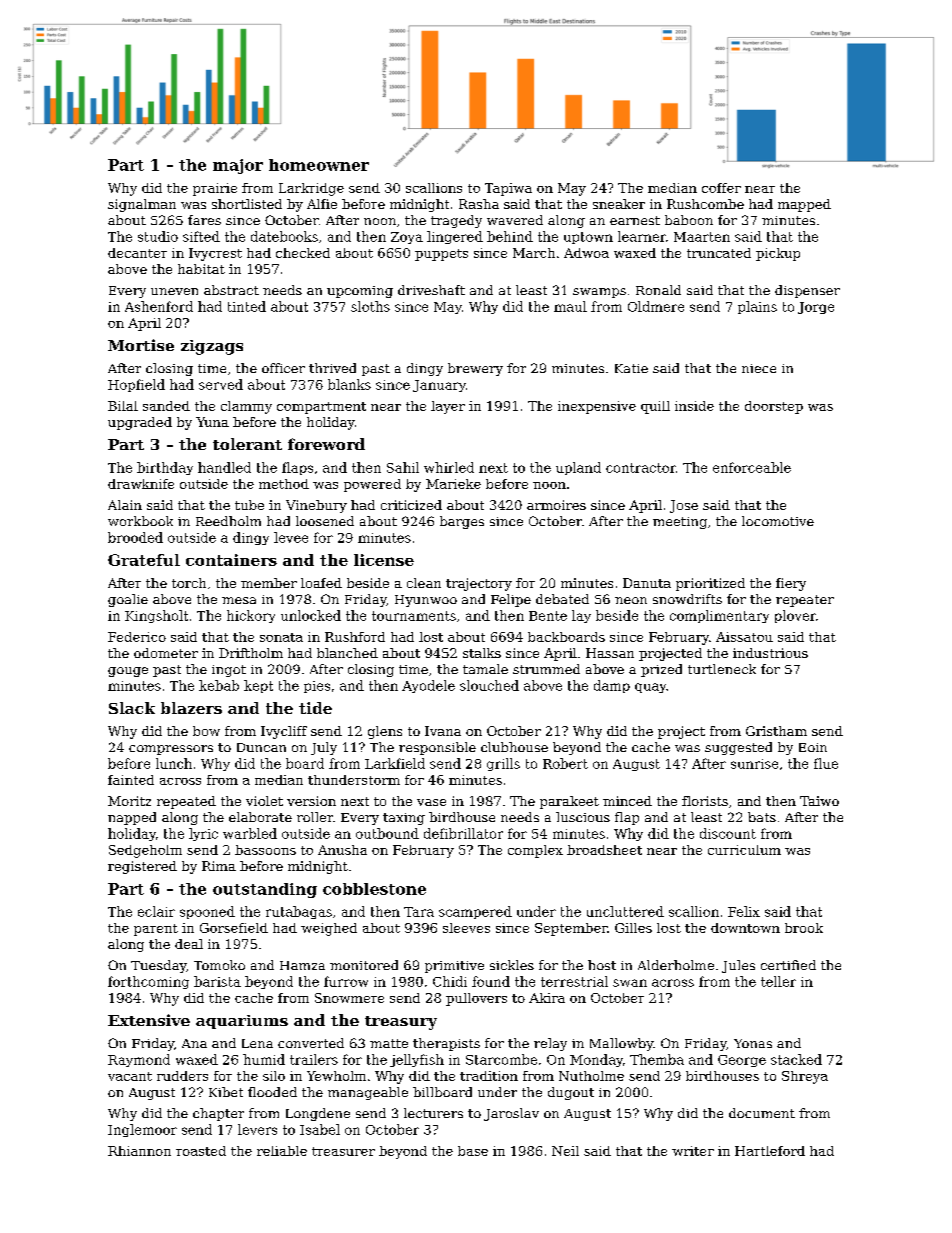 Image resolution: width=952 pixels, height=1233 pixels. What do you see at coordinates (791, 584) in the document?
I see `fiery` at bounding box center [791, 584].
